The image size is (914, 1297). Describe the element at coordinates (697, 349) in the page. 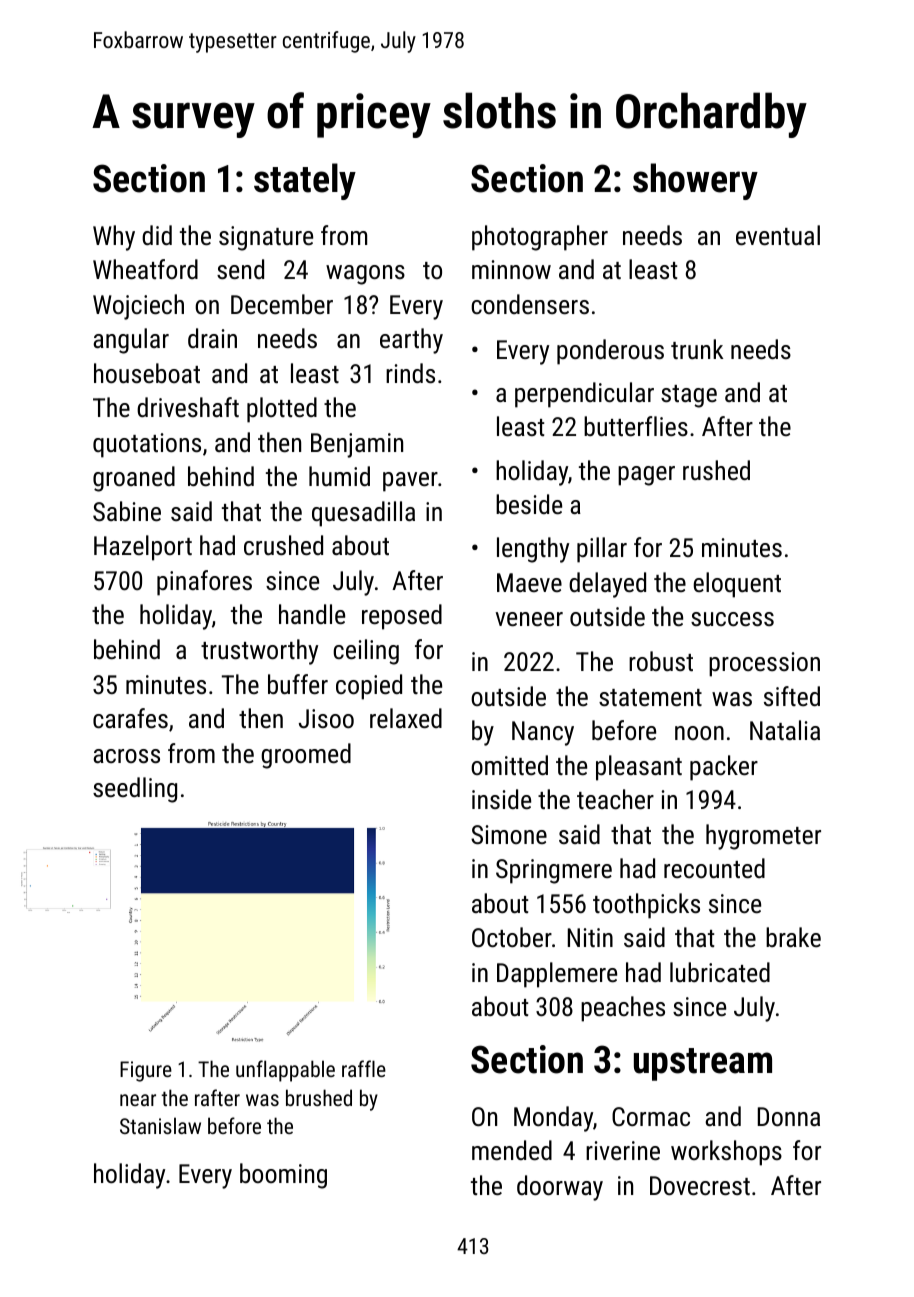

I see `trunk` at that location.
